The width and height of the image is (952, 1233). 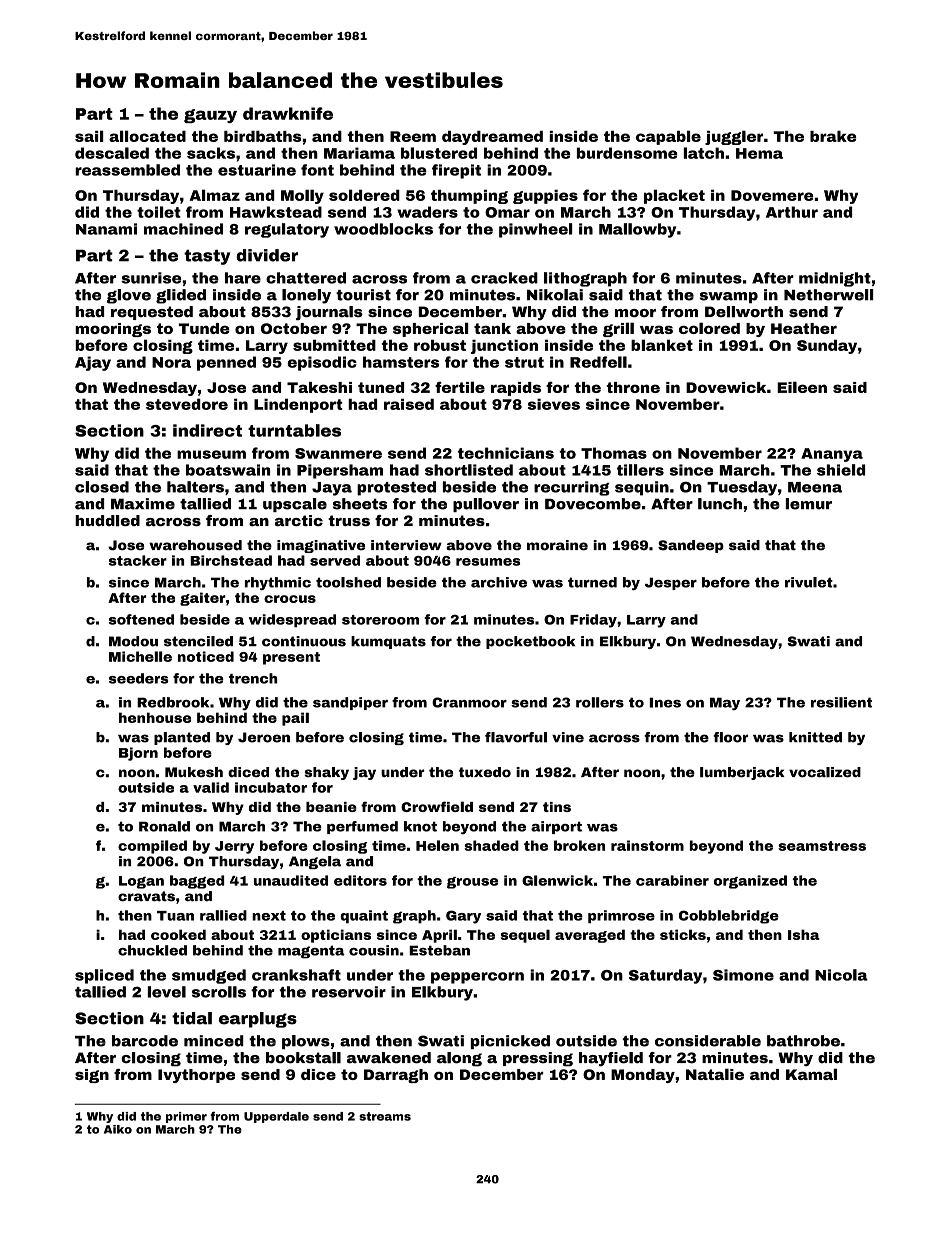 I want to click on brake, so click(x=833, y=136).
